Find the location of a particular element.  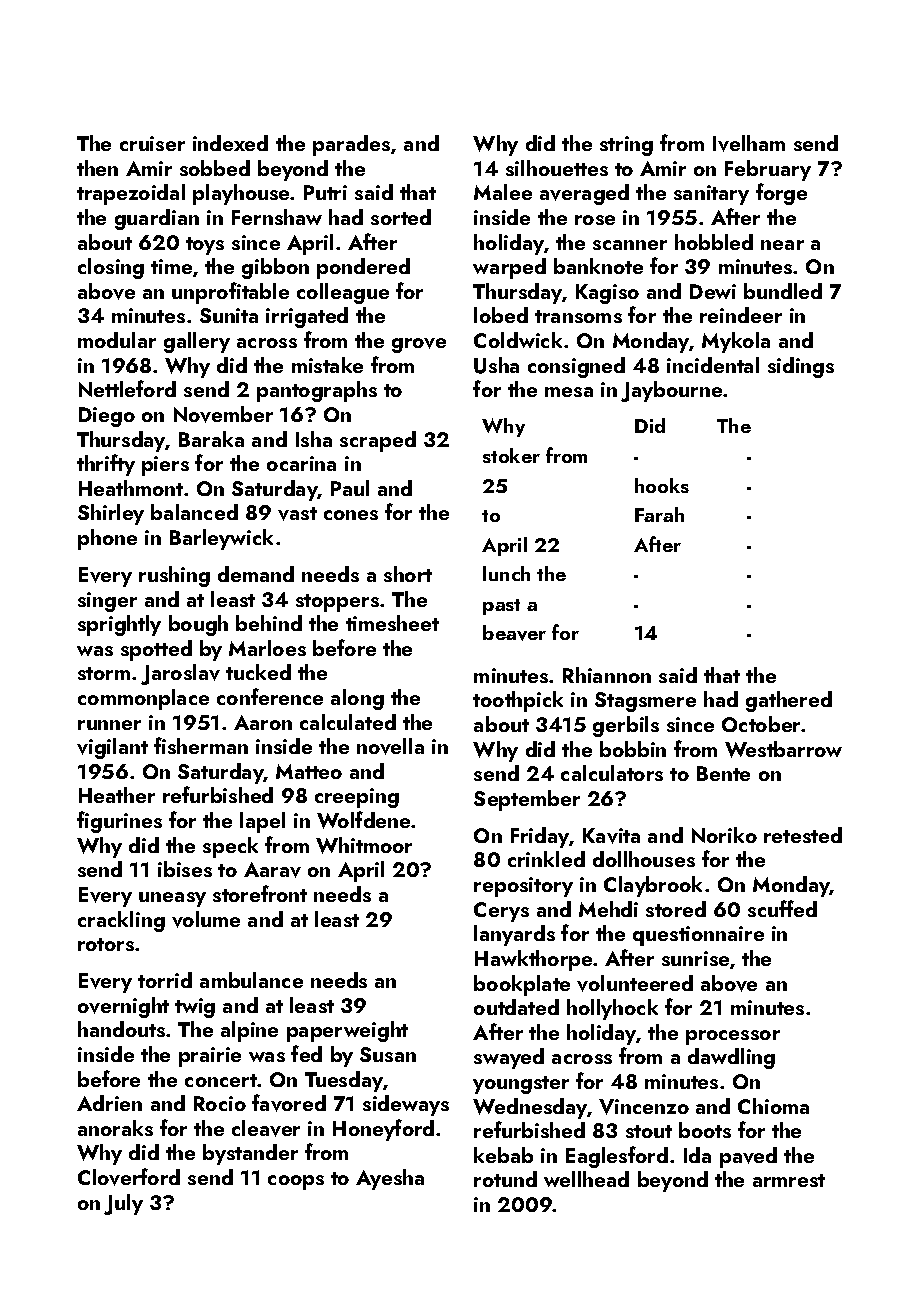

irrigated is located at coordinates (307, 317).
